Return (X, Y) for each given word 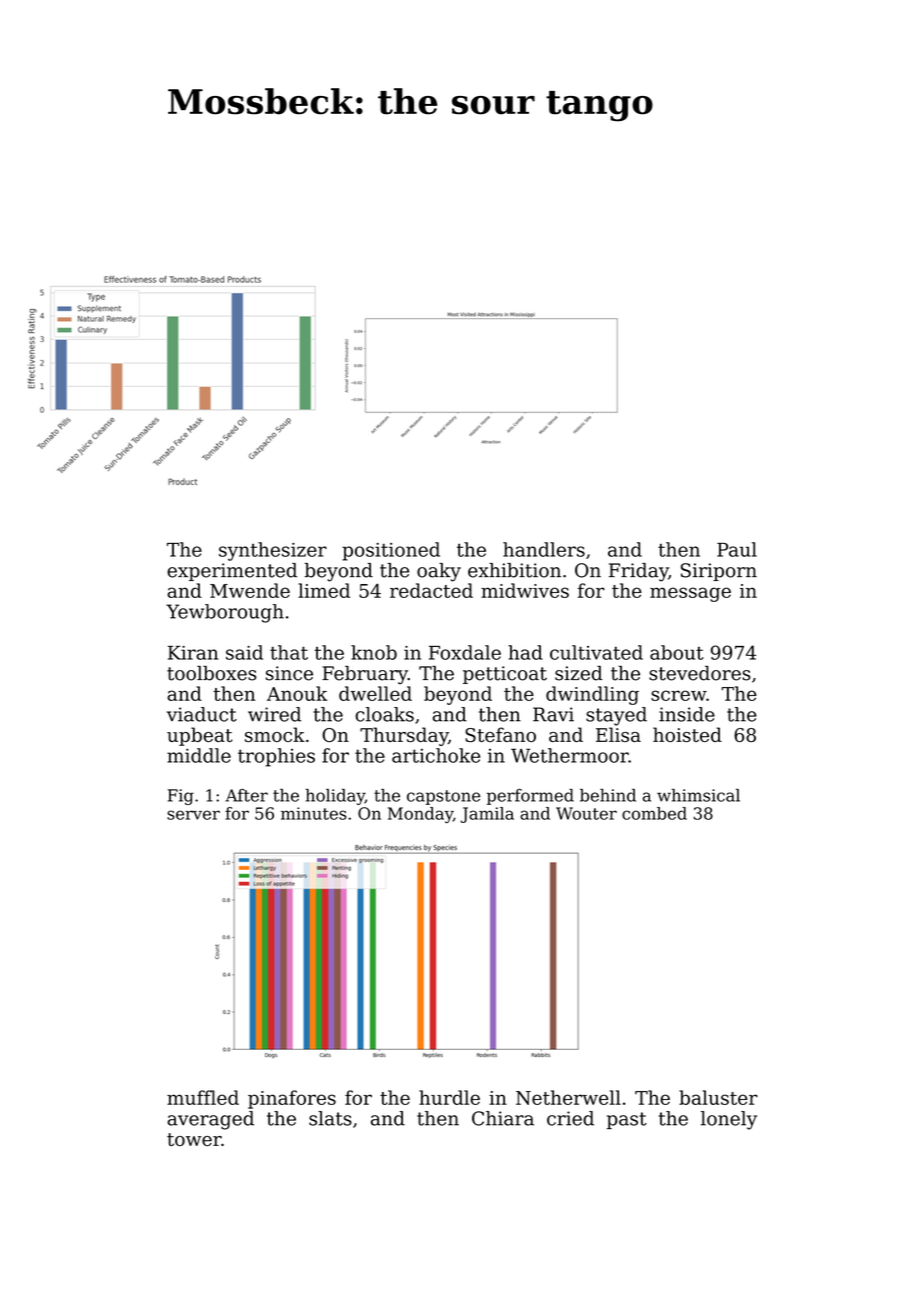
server (193, 815)
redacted (431, 590)
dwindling (592, 695)
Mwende (250, 590)
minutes (314, 813)
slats (330, 1118)
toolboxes (212, 673)
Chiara (503, 1118)
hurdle (449, 1097)
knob (374, 652)
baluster (718, 1097)
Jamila (487, 815)
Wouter (586, 813)
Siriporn (719, 572)
